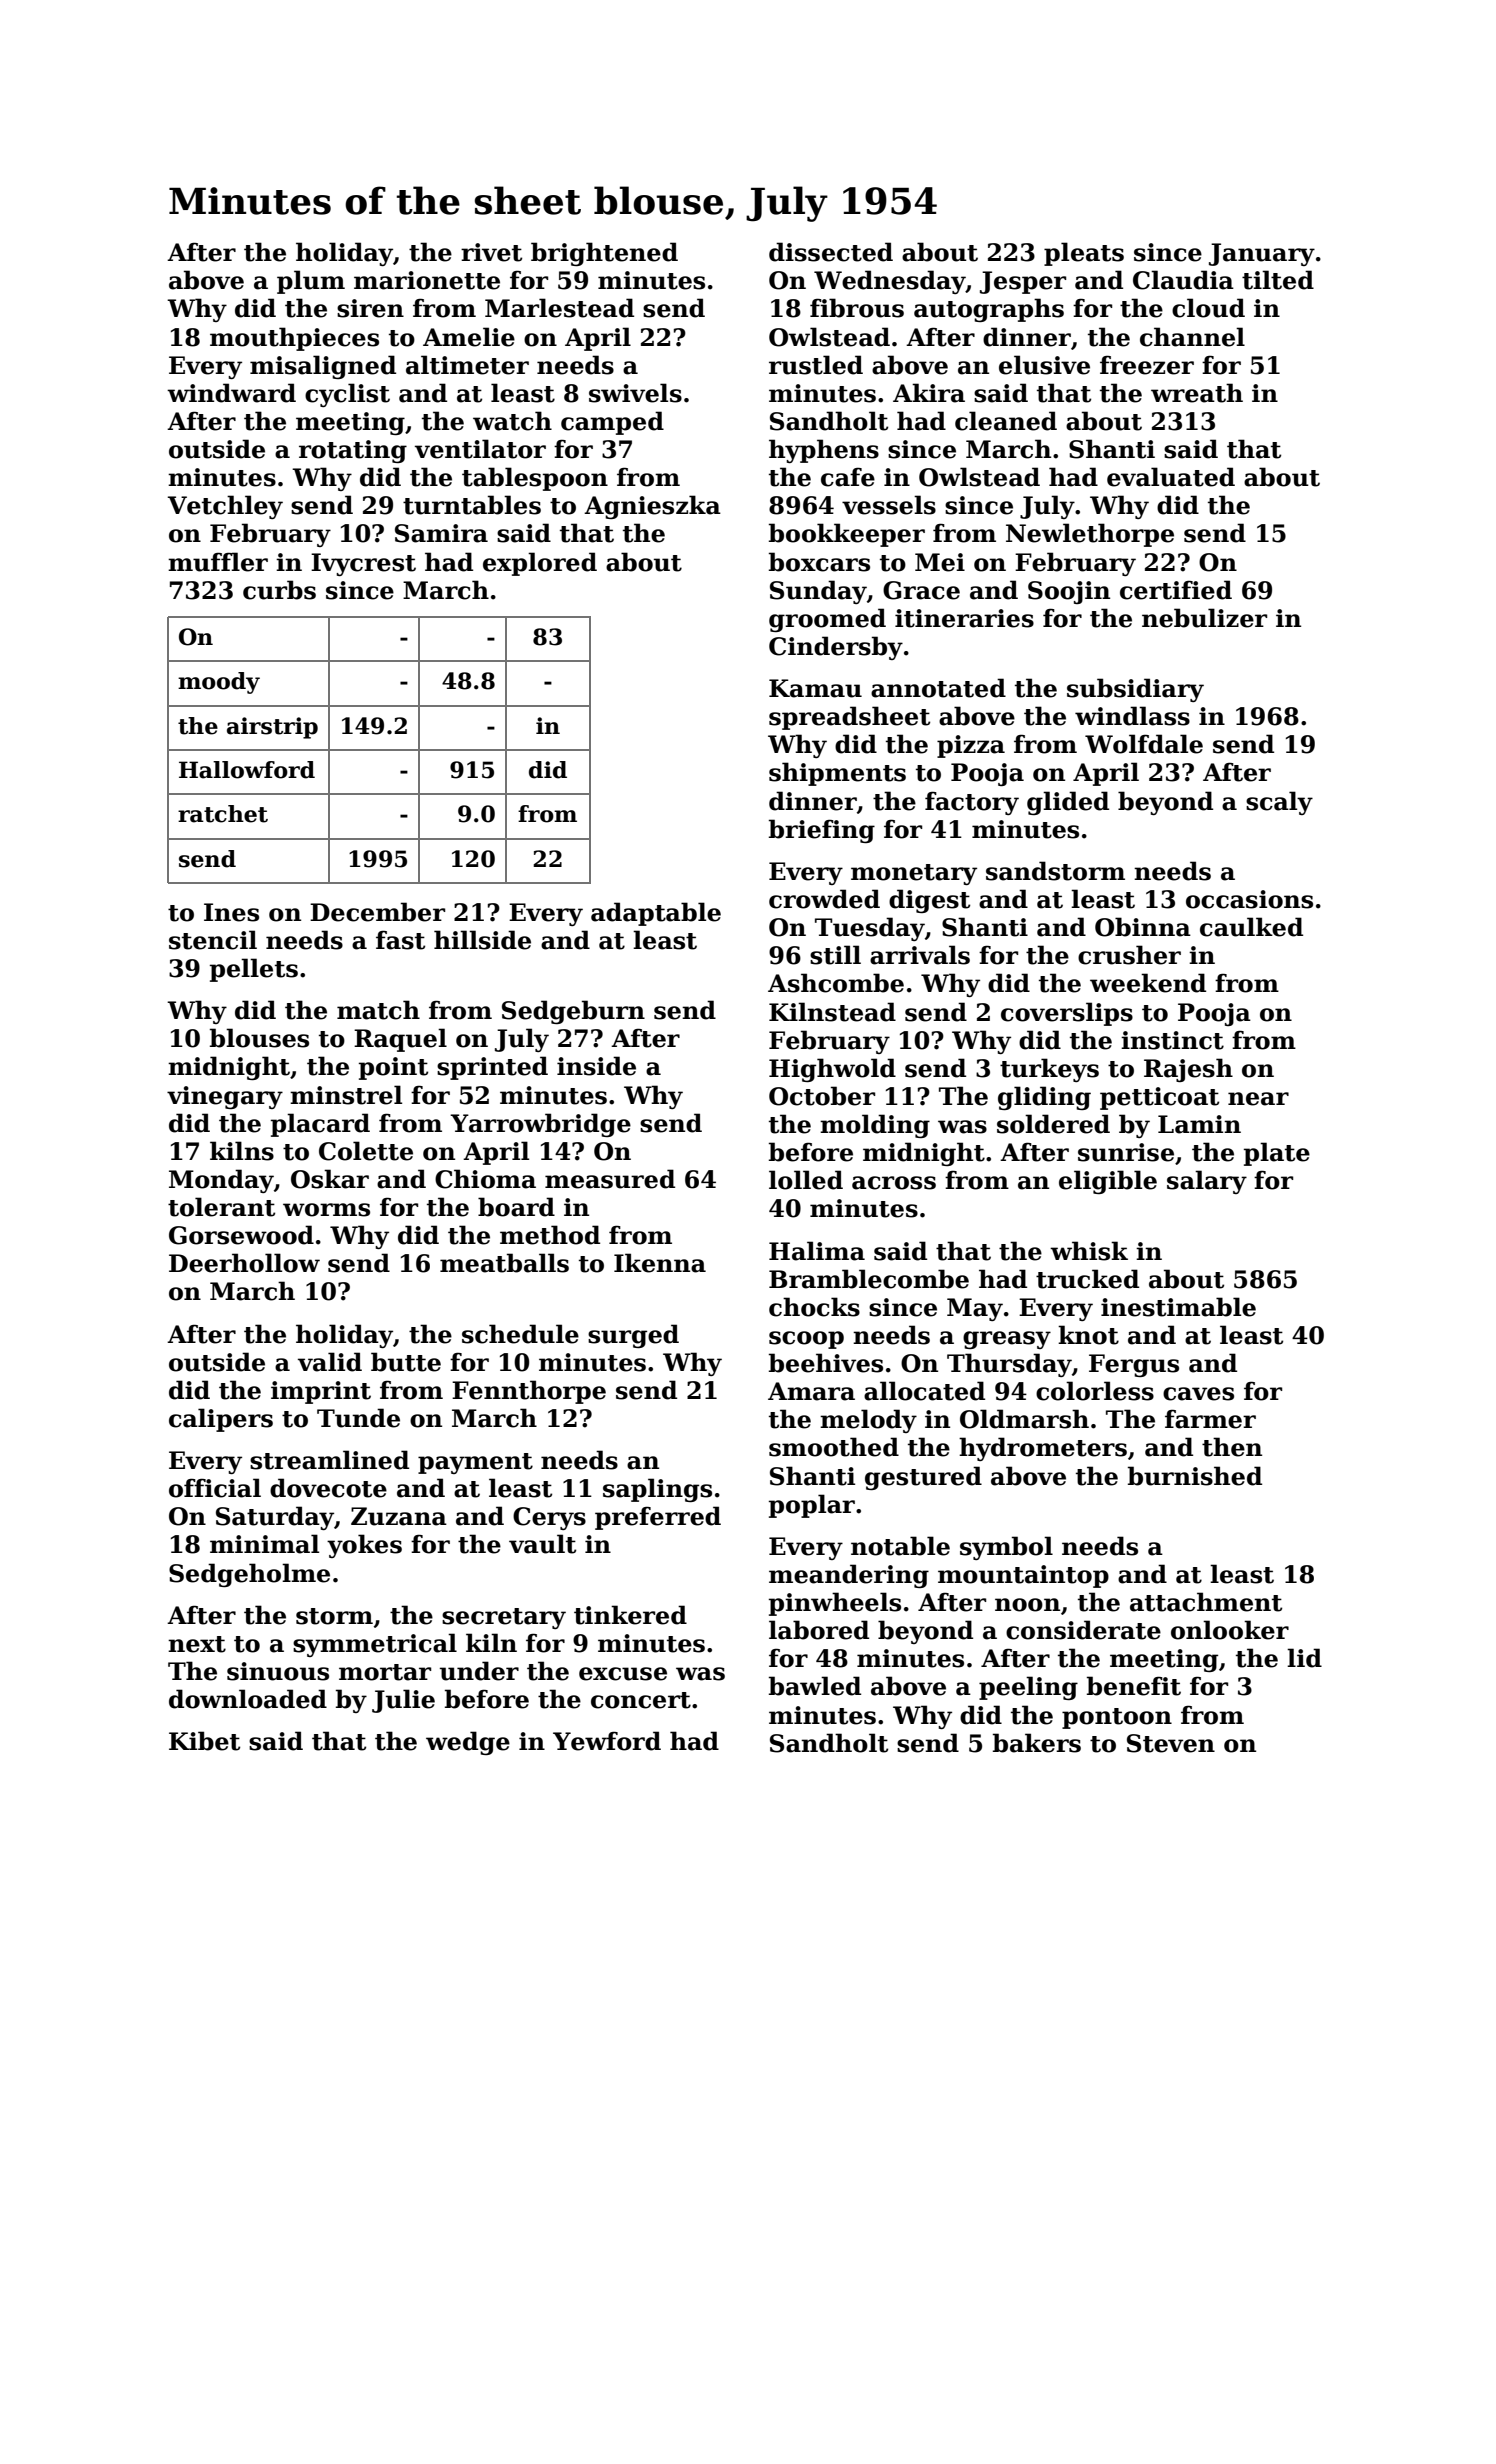 The width and height of the image is (1496, 2464). What do you see at coordinates (929, 393) in the image?
I see `Akira` at bounding box center [929, 393].
